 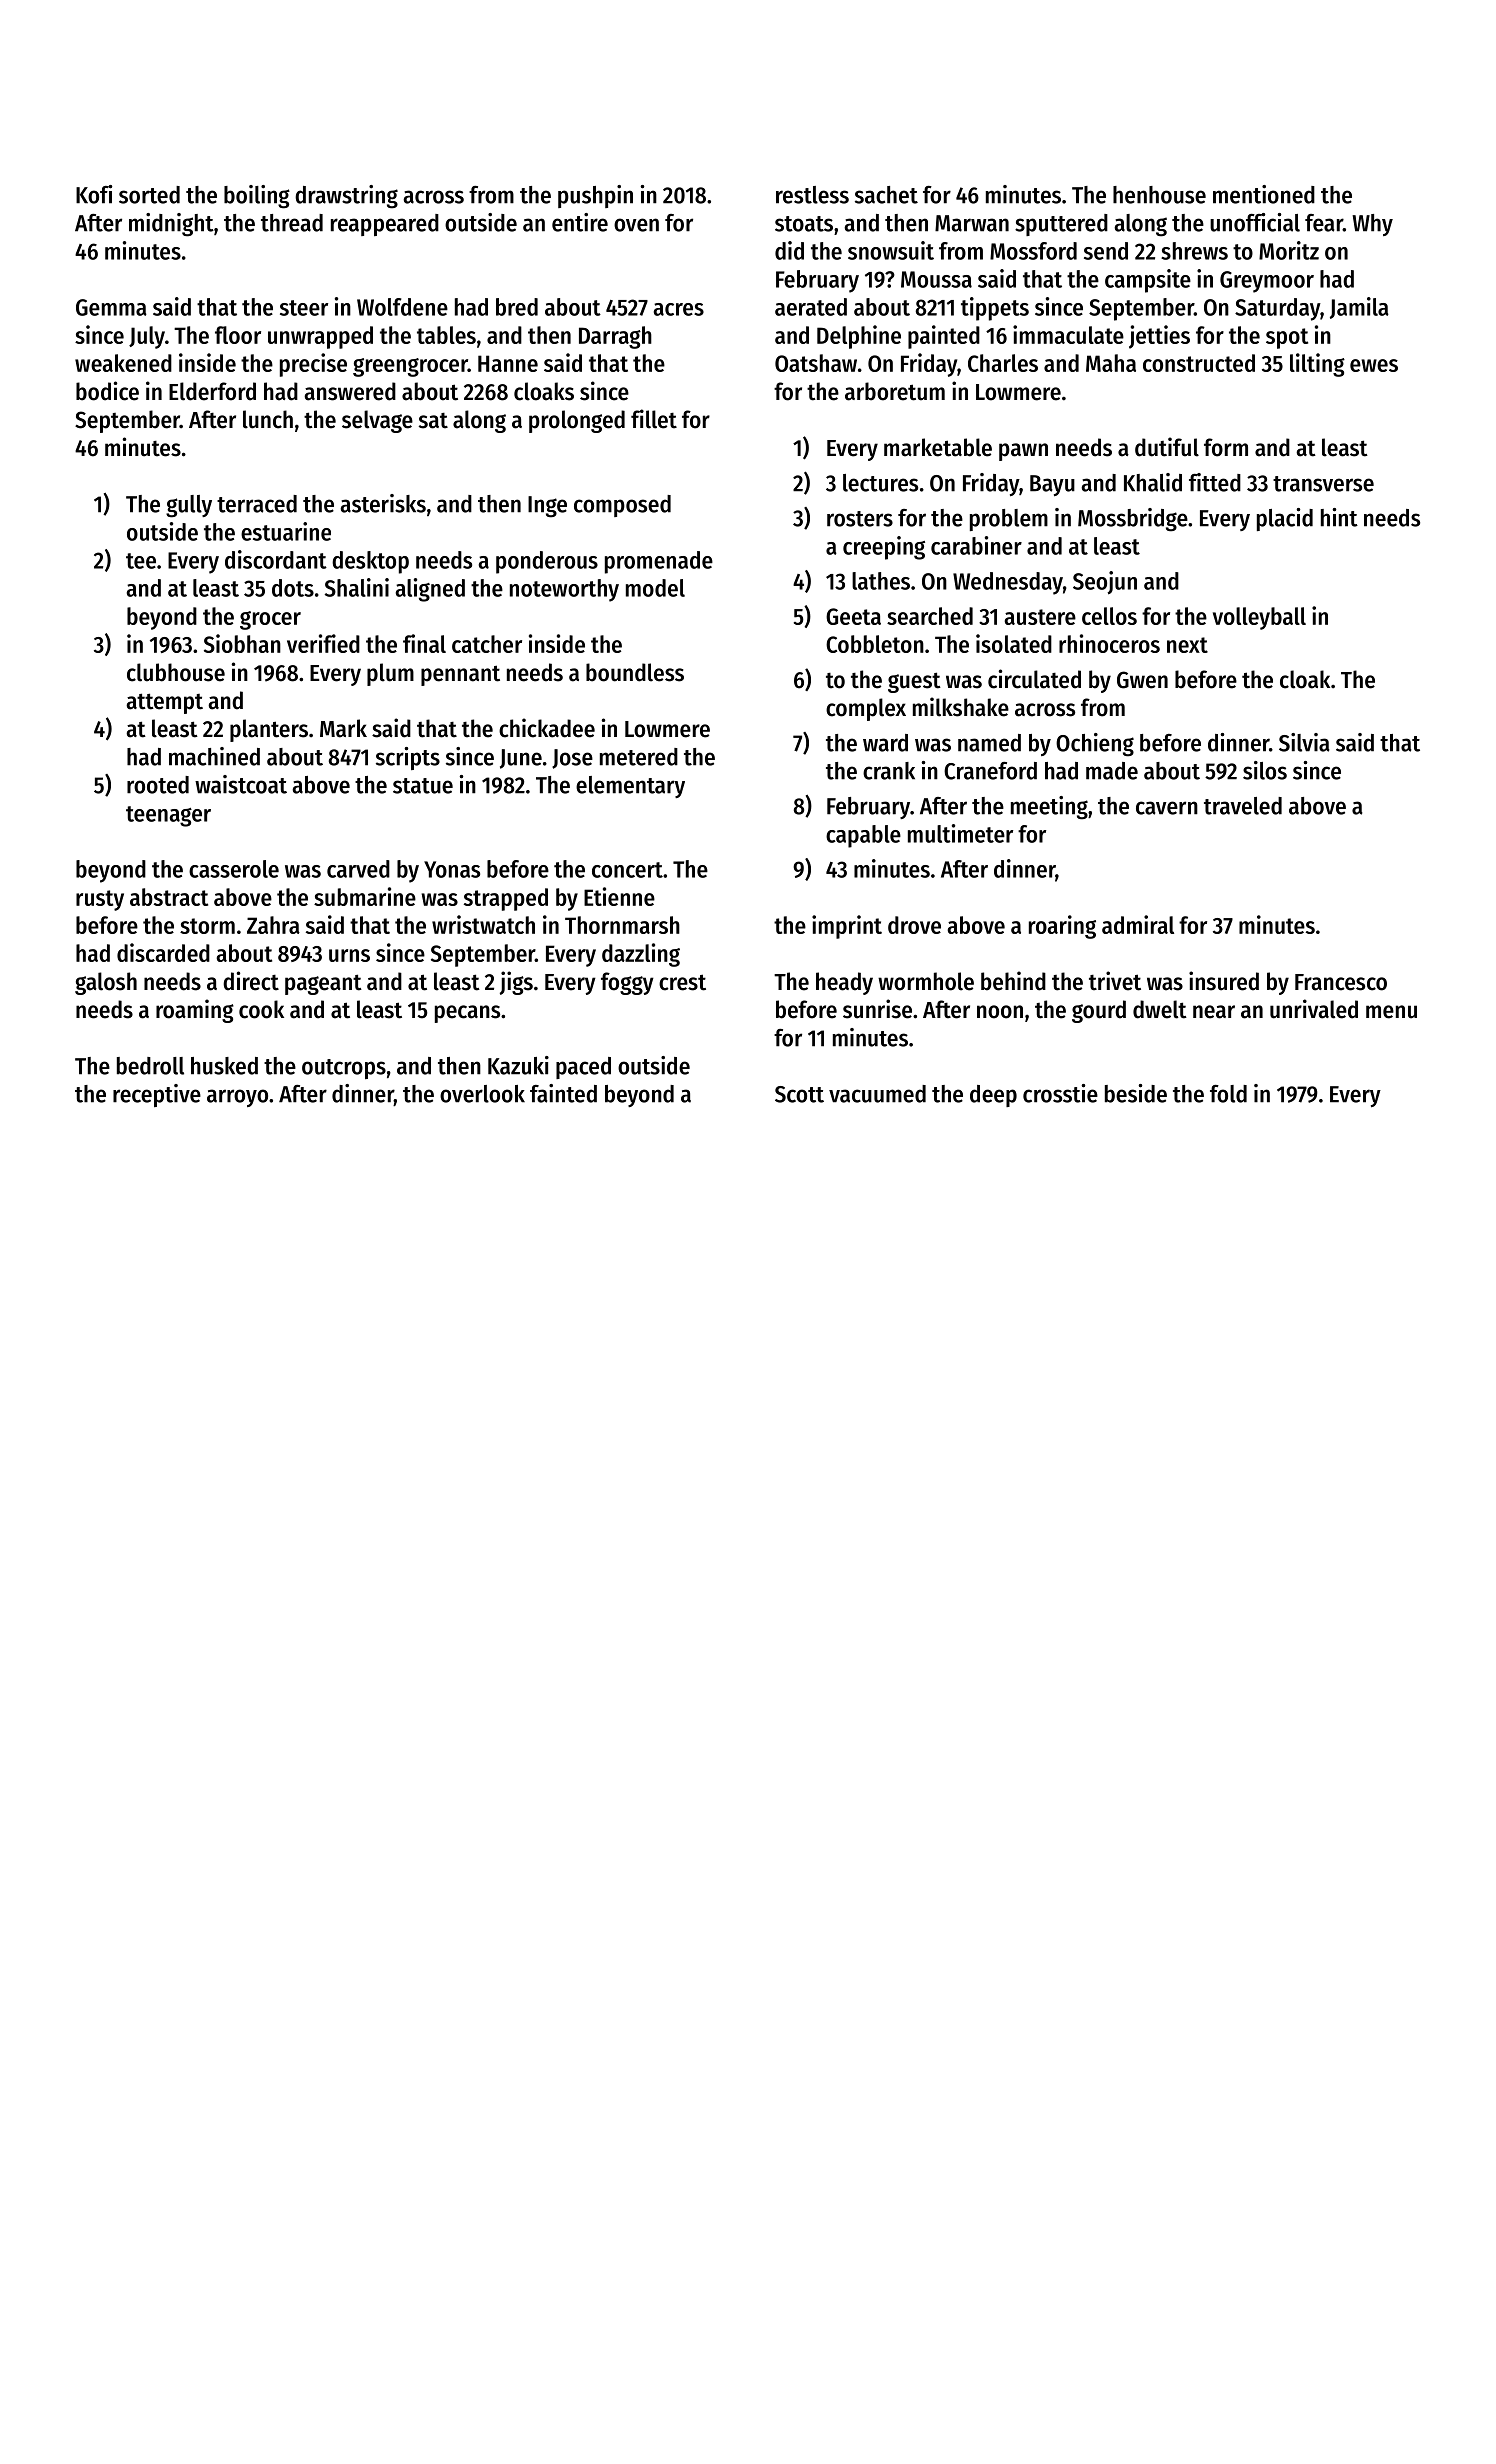 What do you see at coordinates (517, 307) in the page?
I see `bred` at bounding box center [517, 307].
